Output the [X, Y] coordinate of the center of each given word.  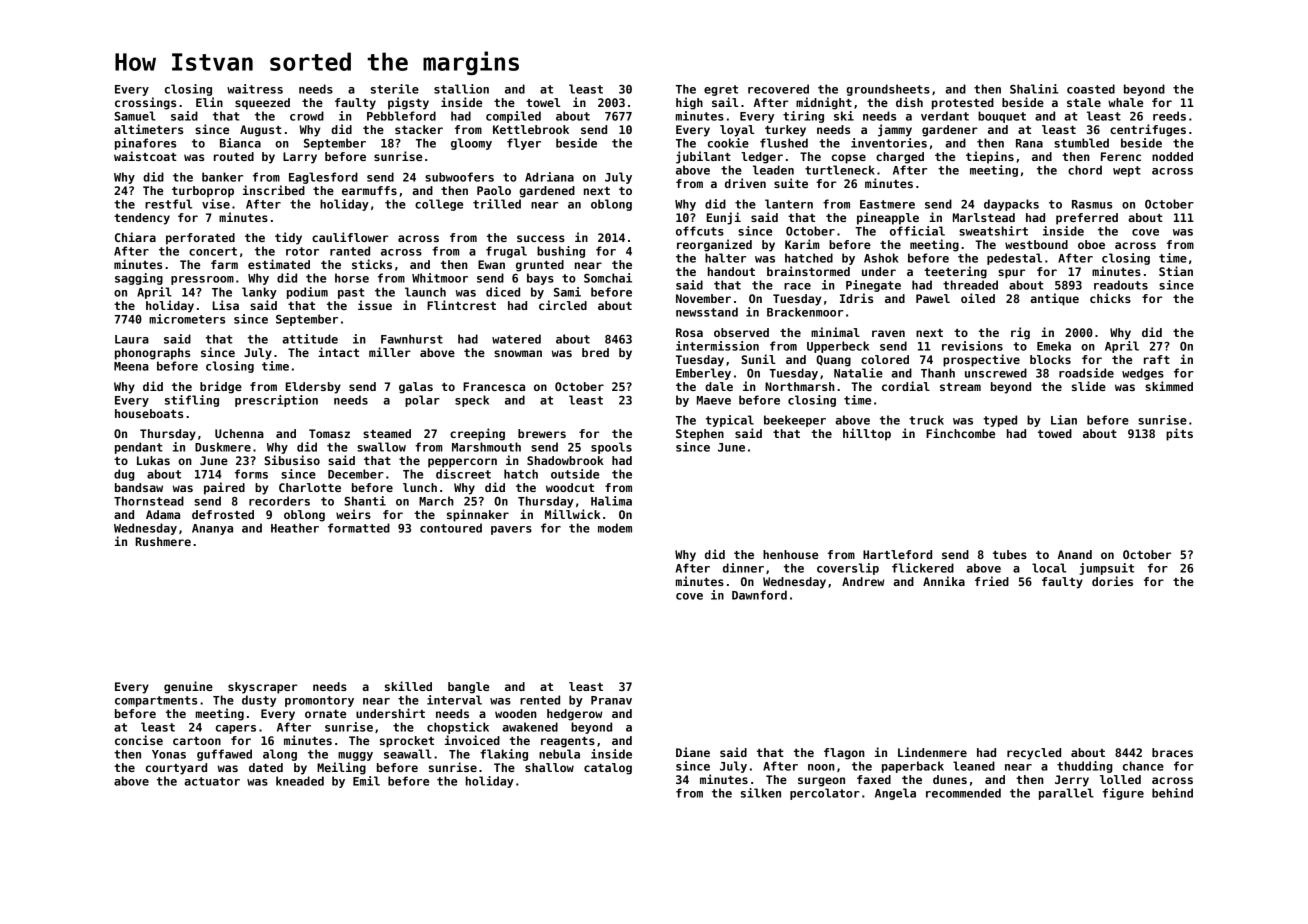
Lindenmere [932, 752]
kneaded [300, 781]
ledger [762, 158]
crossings [145, 103]
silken [761, 793]
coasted [1091, 89]
